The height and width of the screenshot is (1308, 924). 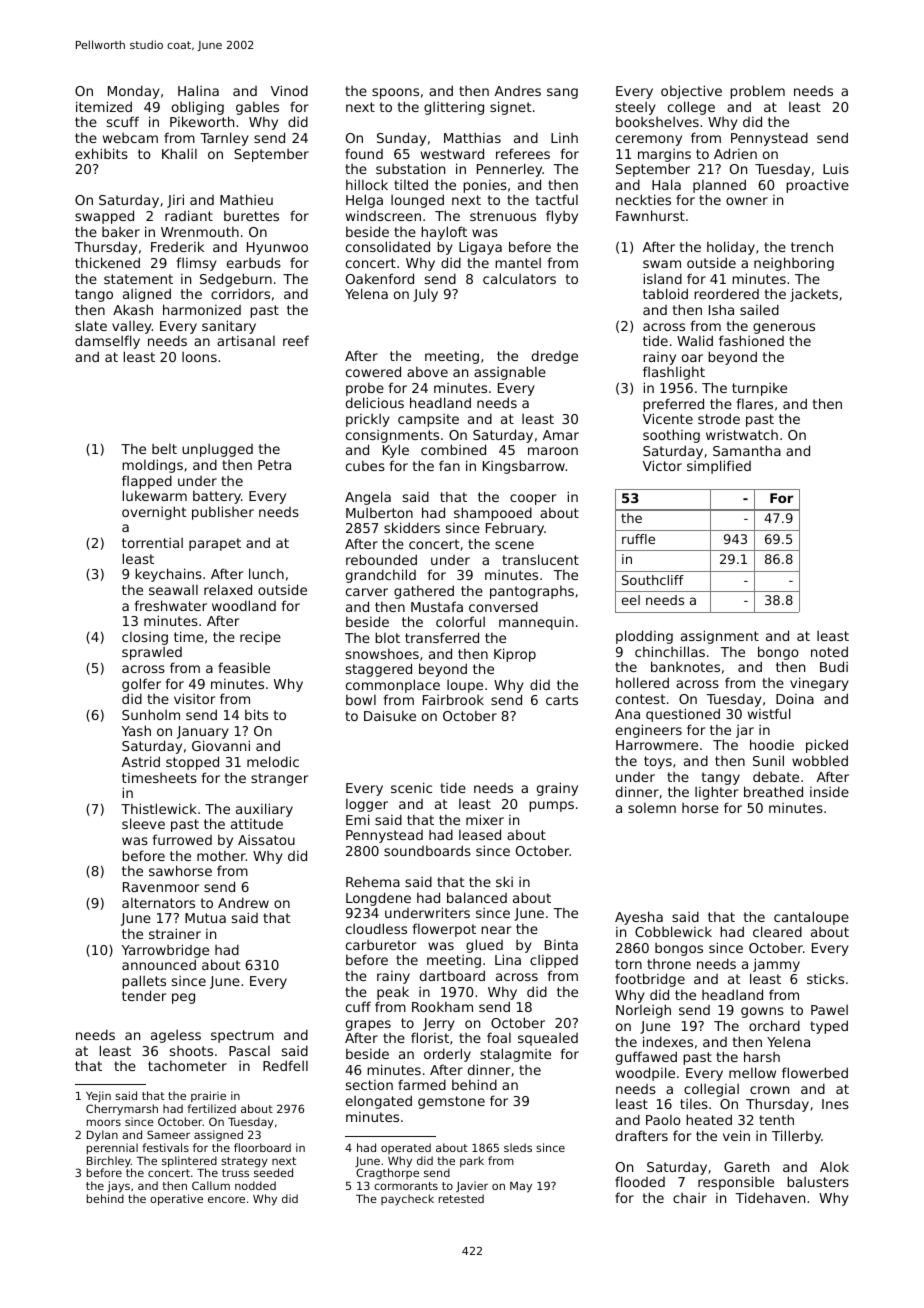 I want to click on generous, so click(x=784, y=328).
